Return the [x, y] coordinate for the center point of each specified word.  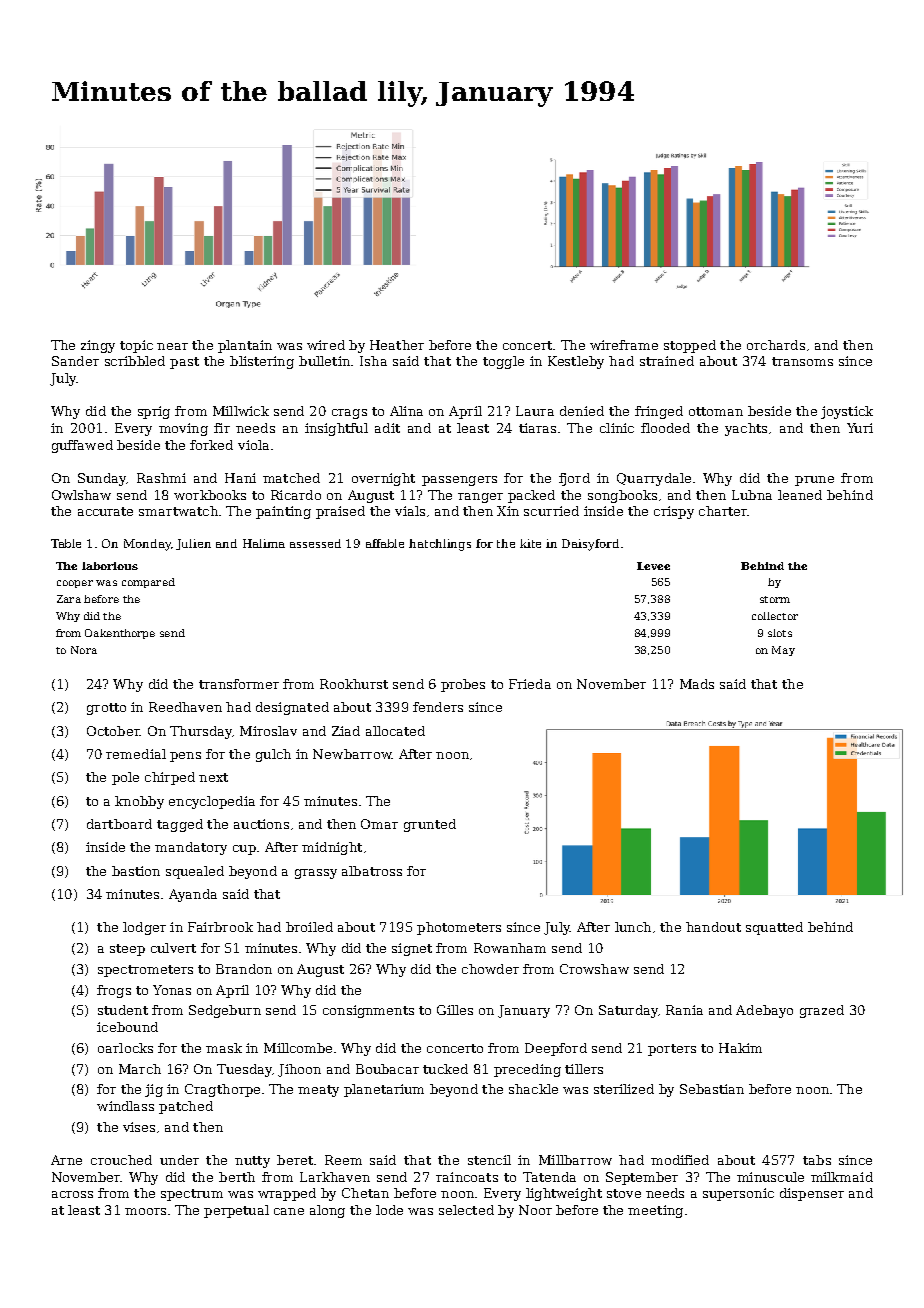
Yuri [860, 428]
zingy [98, 346]
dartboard [119, 824]
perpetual [236, 1211]
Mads [697, 684]
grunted [430, 825]
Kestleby [576, 362]
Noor [535, 1210]
